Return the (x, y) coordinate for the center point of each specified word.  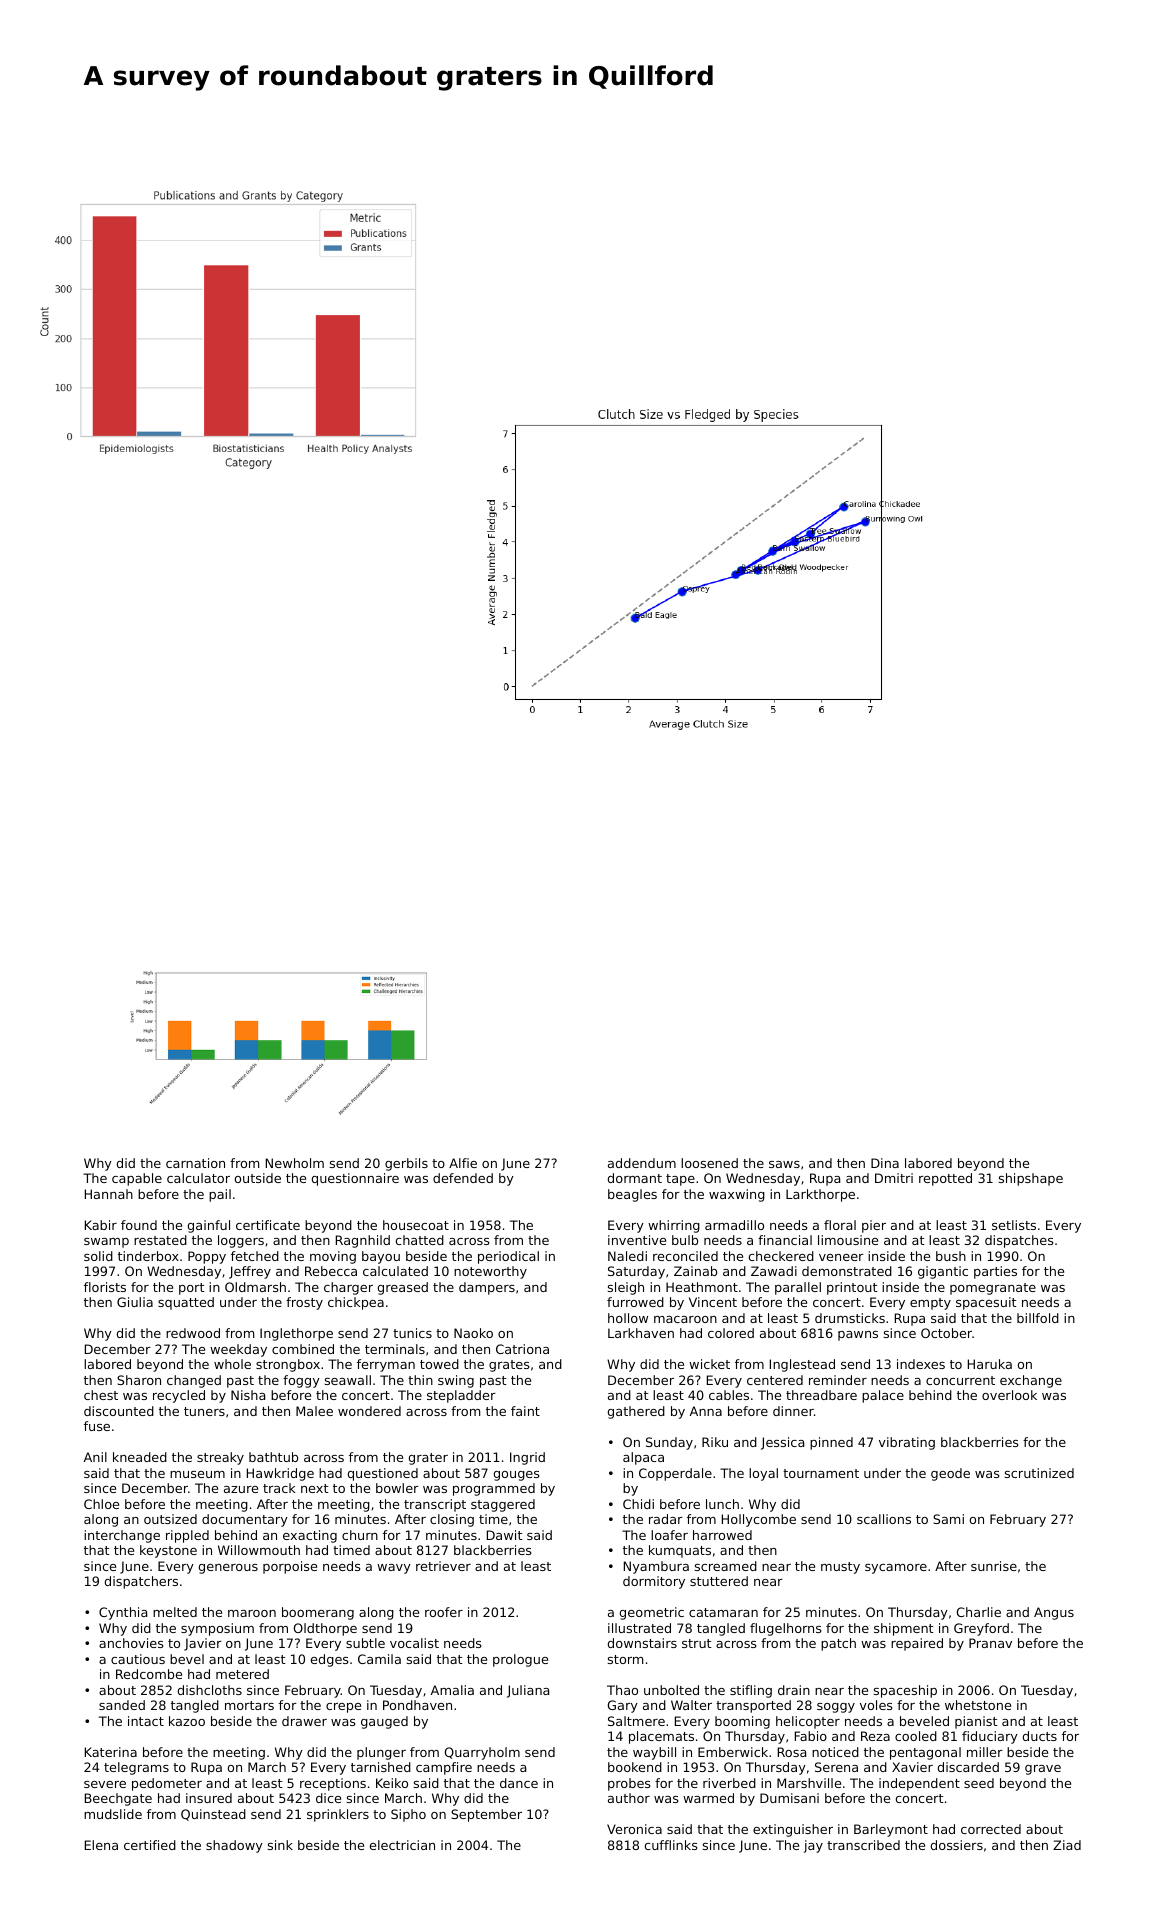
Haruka (990, 1364)
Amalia (452, 1690)
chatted (420, 1240)
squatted (186, 1303)
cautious (138, 1659)
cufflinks (671, 1845)
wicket (709, 1364)
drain (794, 1690)
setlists (1014, 1225)
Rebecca (331, 1271)
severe (105, 1784)
